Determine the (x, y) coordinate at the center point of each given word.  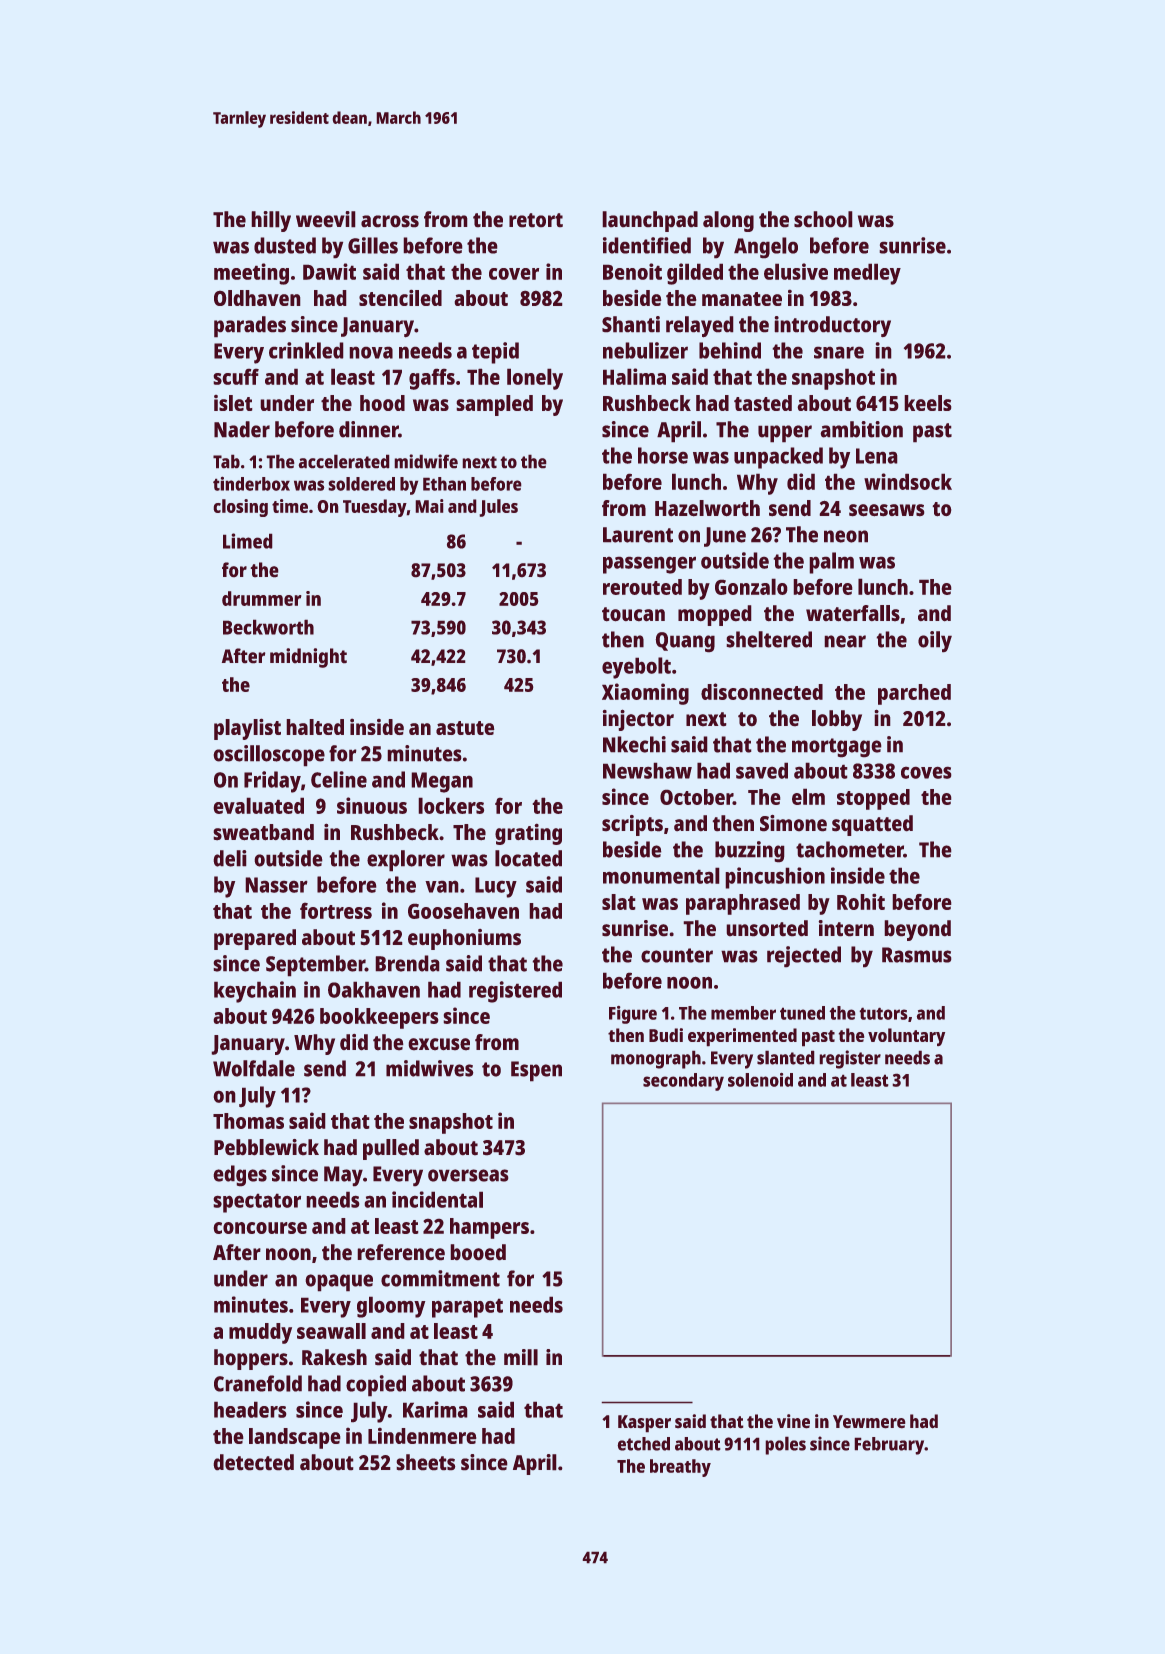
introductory (832, 326)
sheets (426, 1462)
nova (371, 352)
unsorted (767, 928)
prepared (255, 939)
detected (253, 1462)
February (889, 1446)
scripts (632, 825)
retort (536, 220)
